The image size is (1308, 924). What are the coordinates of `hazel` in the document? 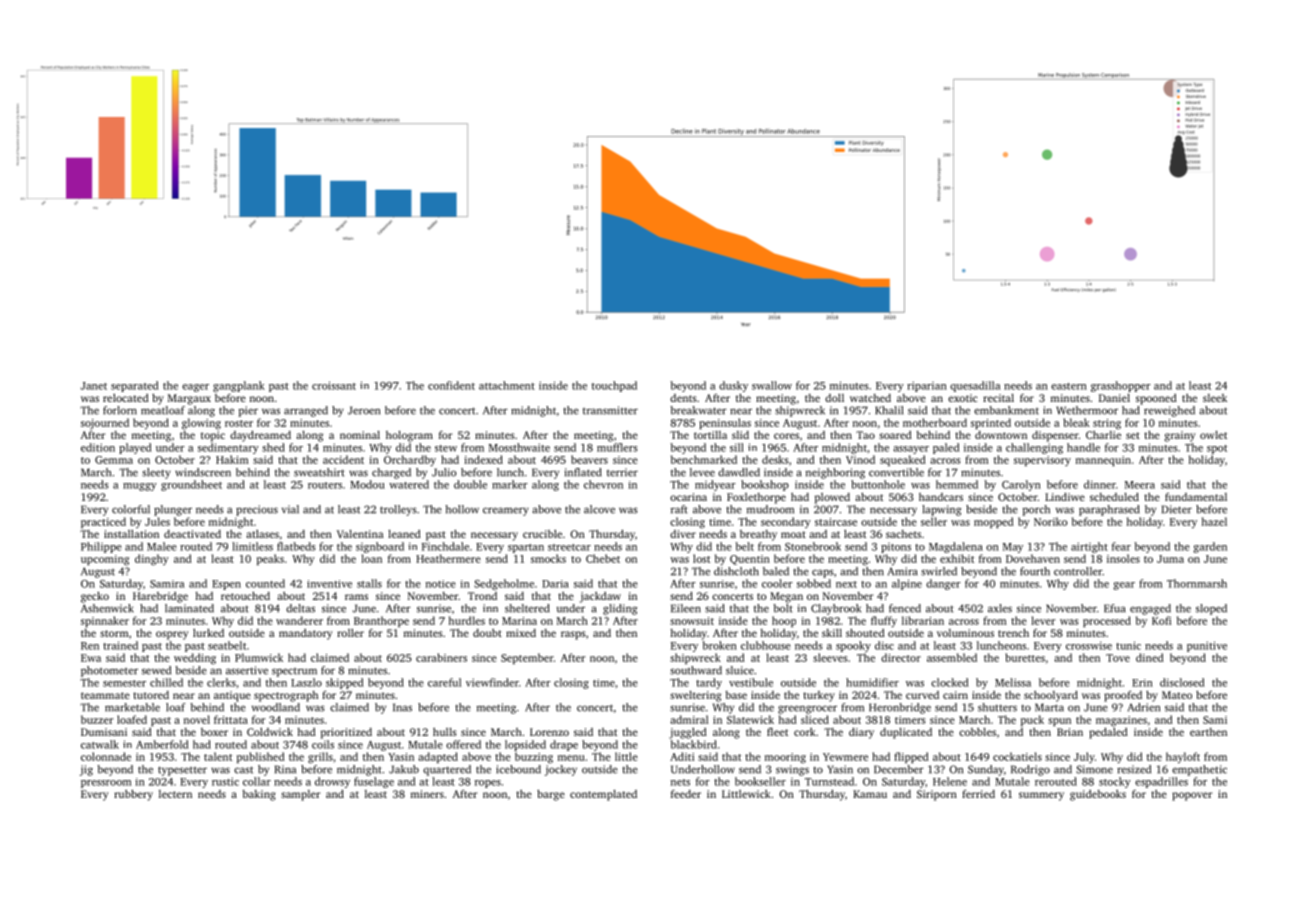 It's located at (1214, 521).
